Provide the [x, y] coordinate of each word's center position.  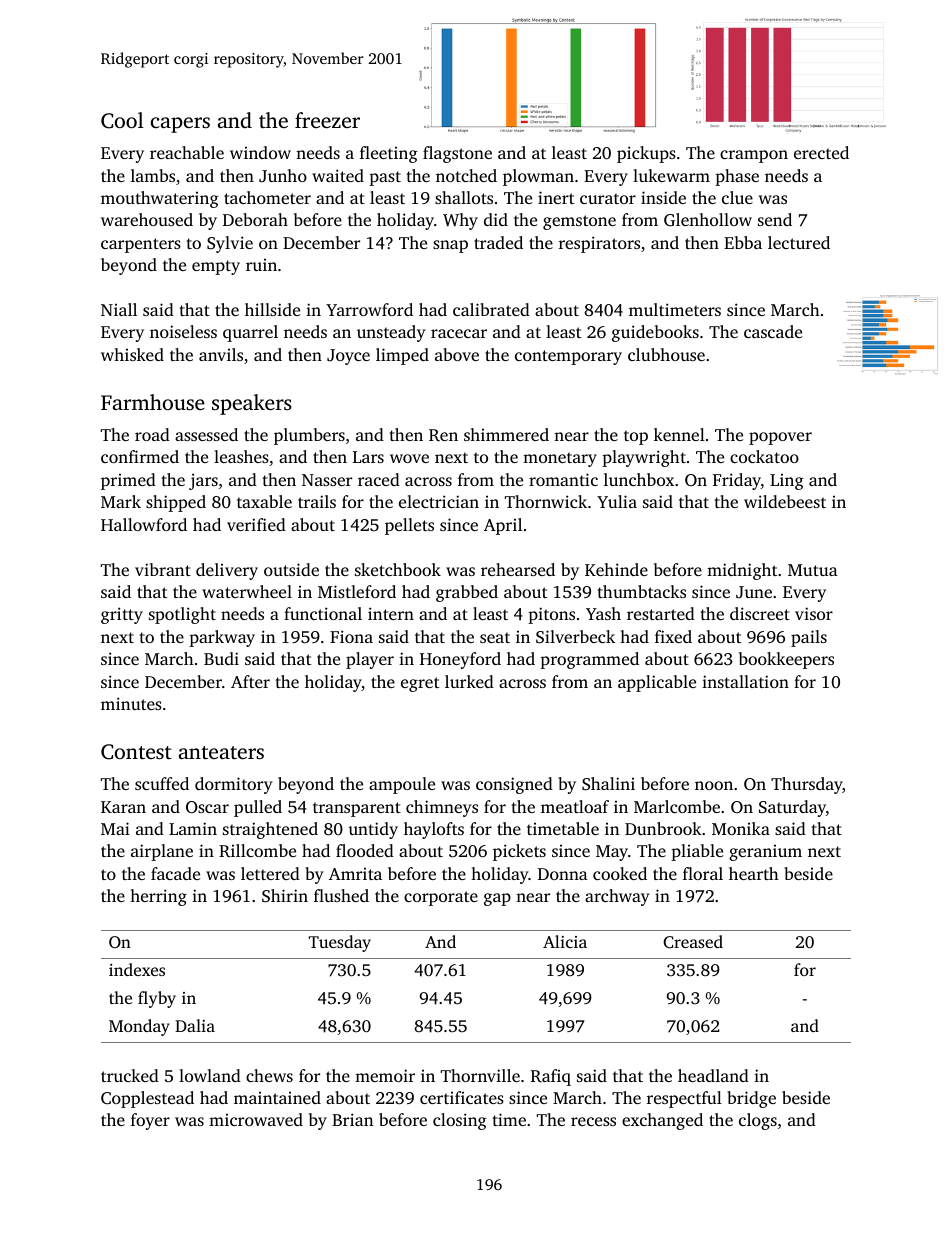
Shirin [285, 896]
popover [780, 438]
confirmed [140, 456]
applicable [657, 683]
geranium [765, 853]
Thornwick [546, 501]
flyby [157, 999]
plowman [538, 177]
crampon [754, 156]
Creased [693, 942]
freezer [327, 120]
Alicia [565, 941]
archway [617, 897]
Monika [741, 828]
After [250, 681]
